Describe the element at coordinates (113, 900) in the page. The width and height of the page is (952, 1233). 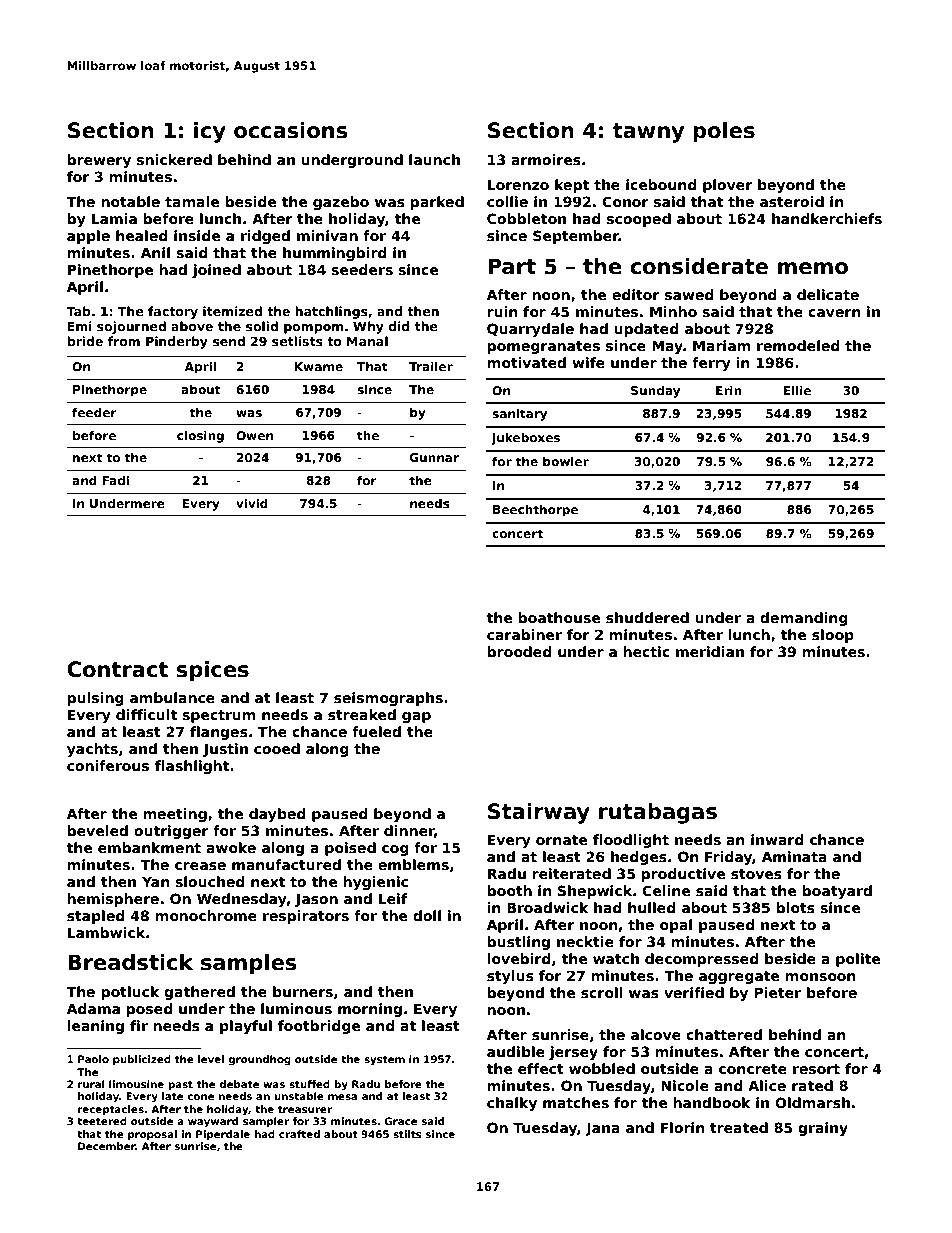
I see `hemisphere` at that location.
